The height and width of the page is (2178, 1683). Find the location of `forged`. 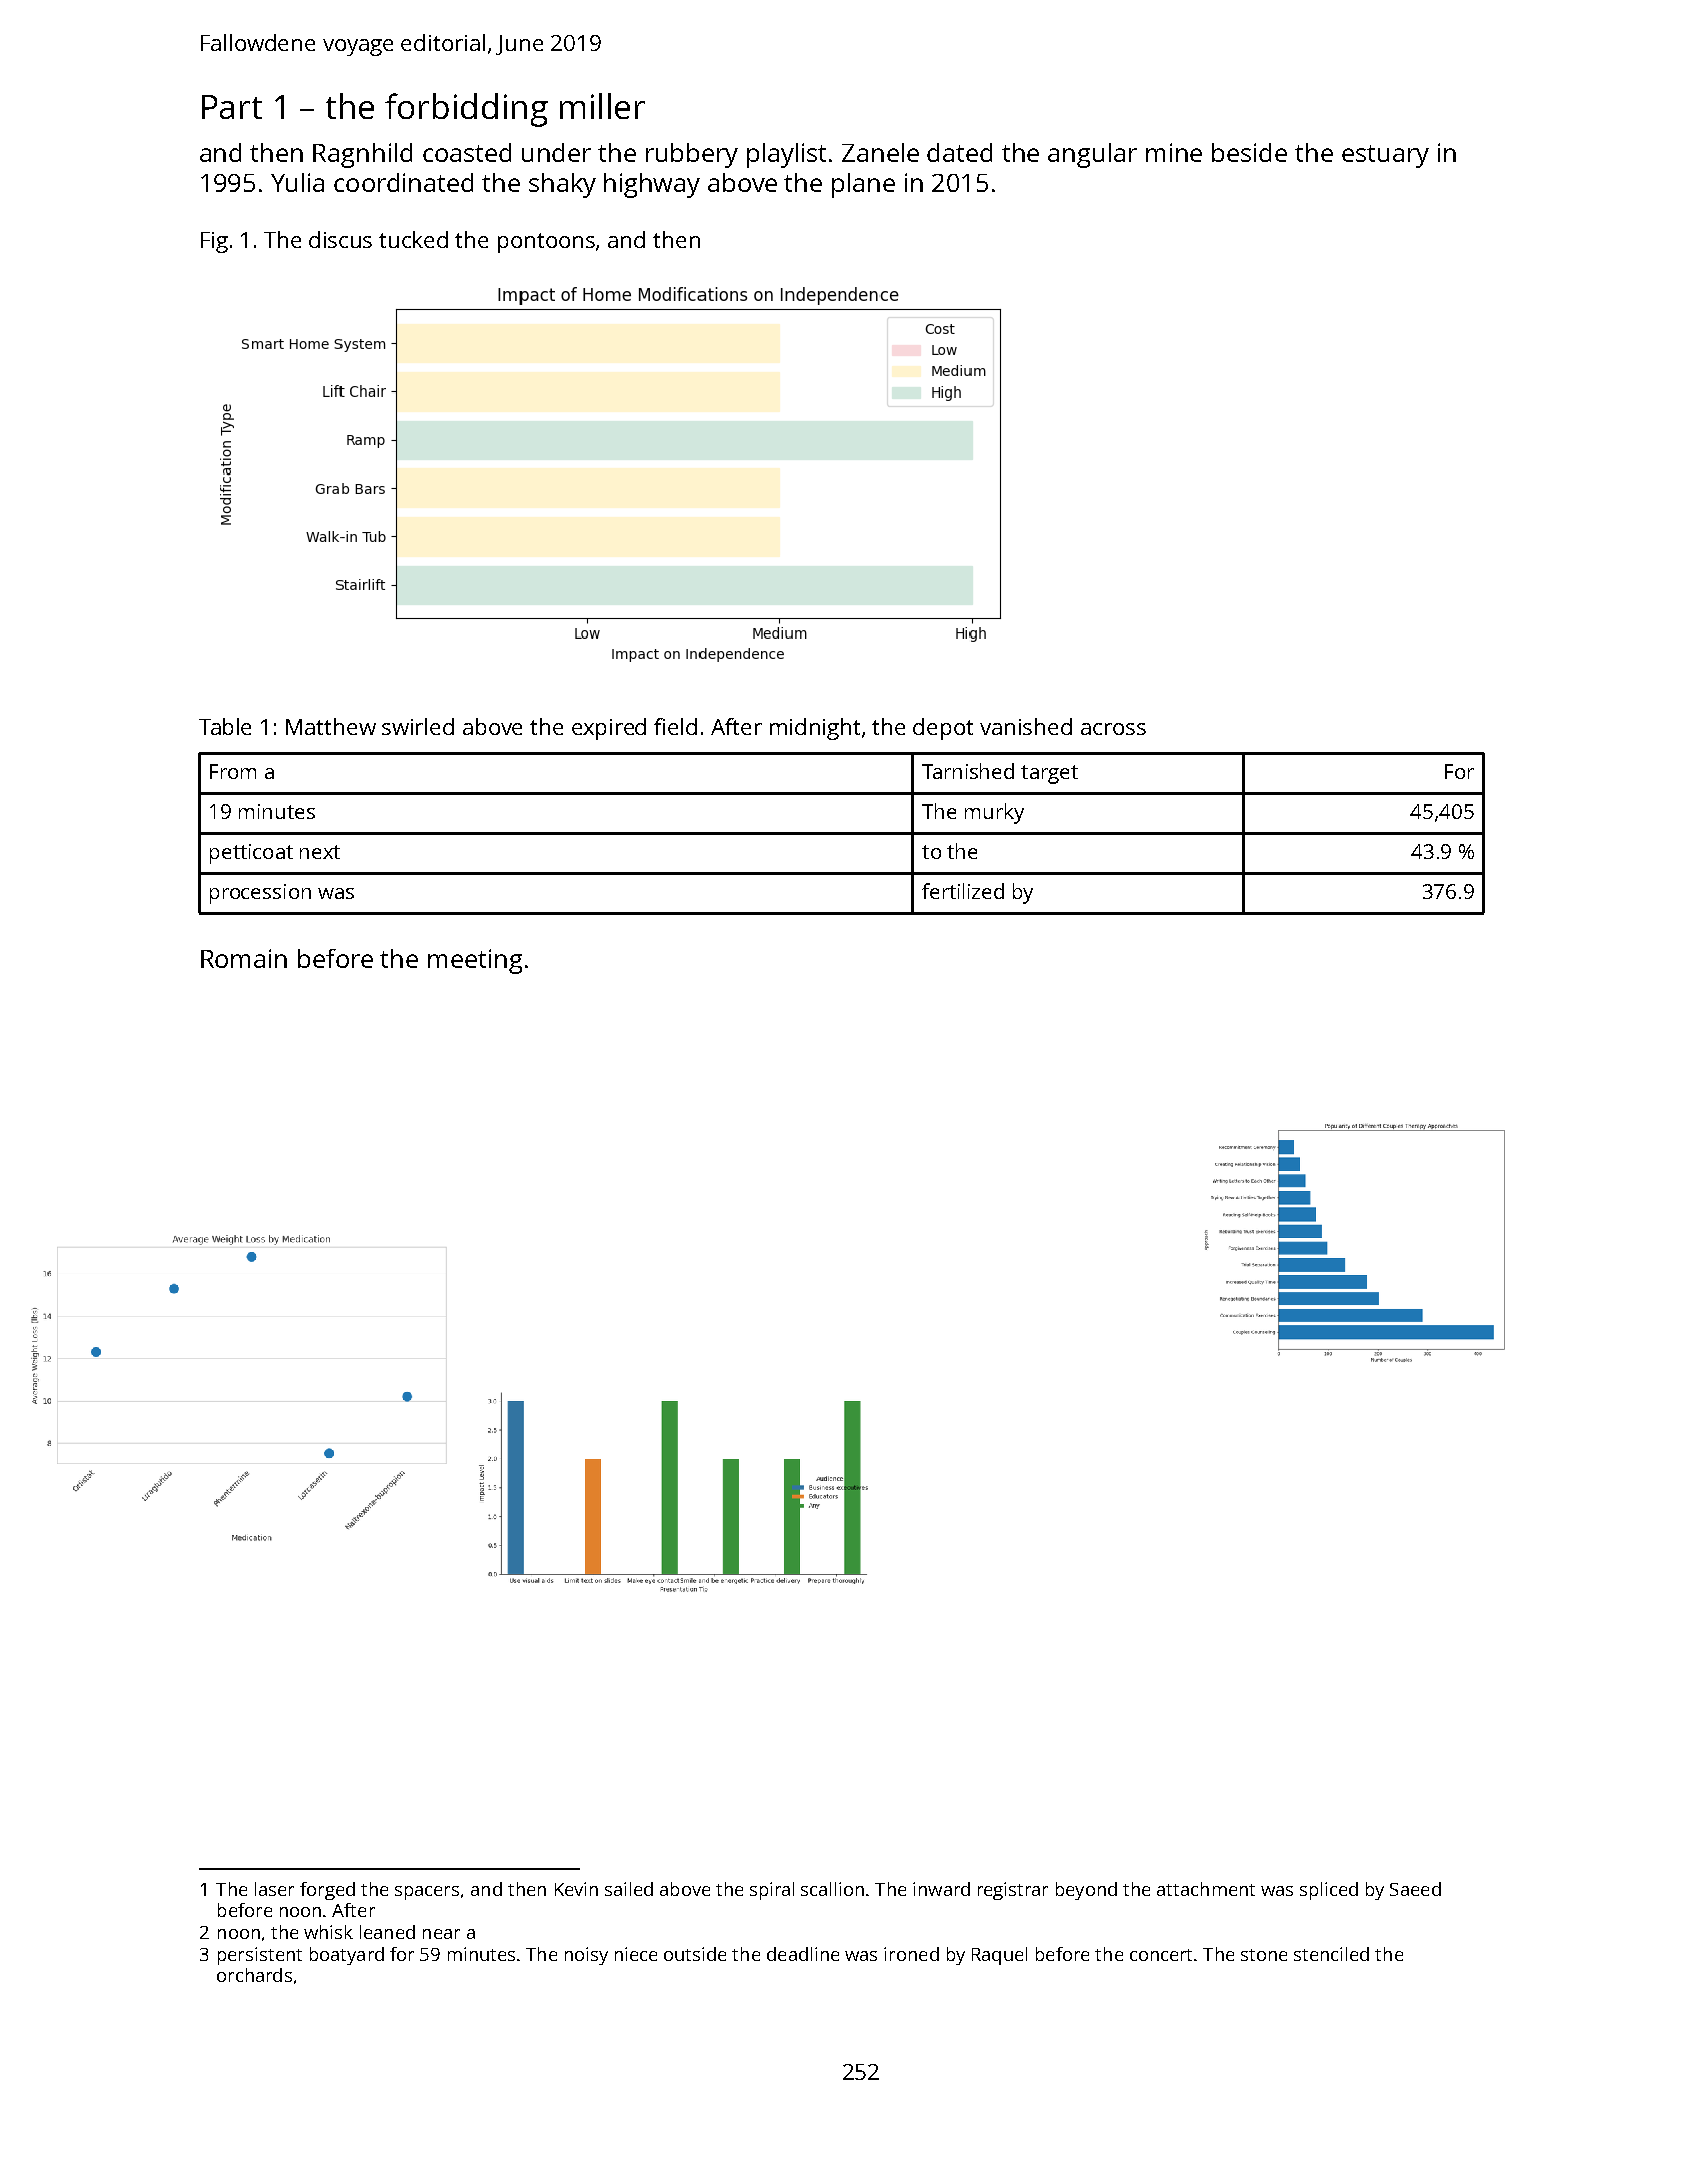

forged is located at coordinates (327, 1891).
